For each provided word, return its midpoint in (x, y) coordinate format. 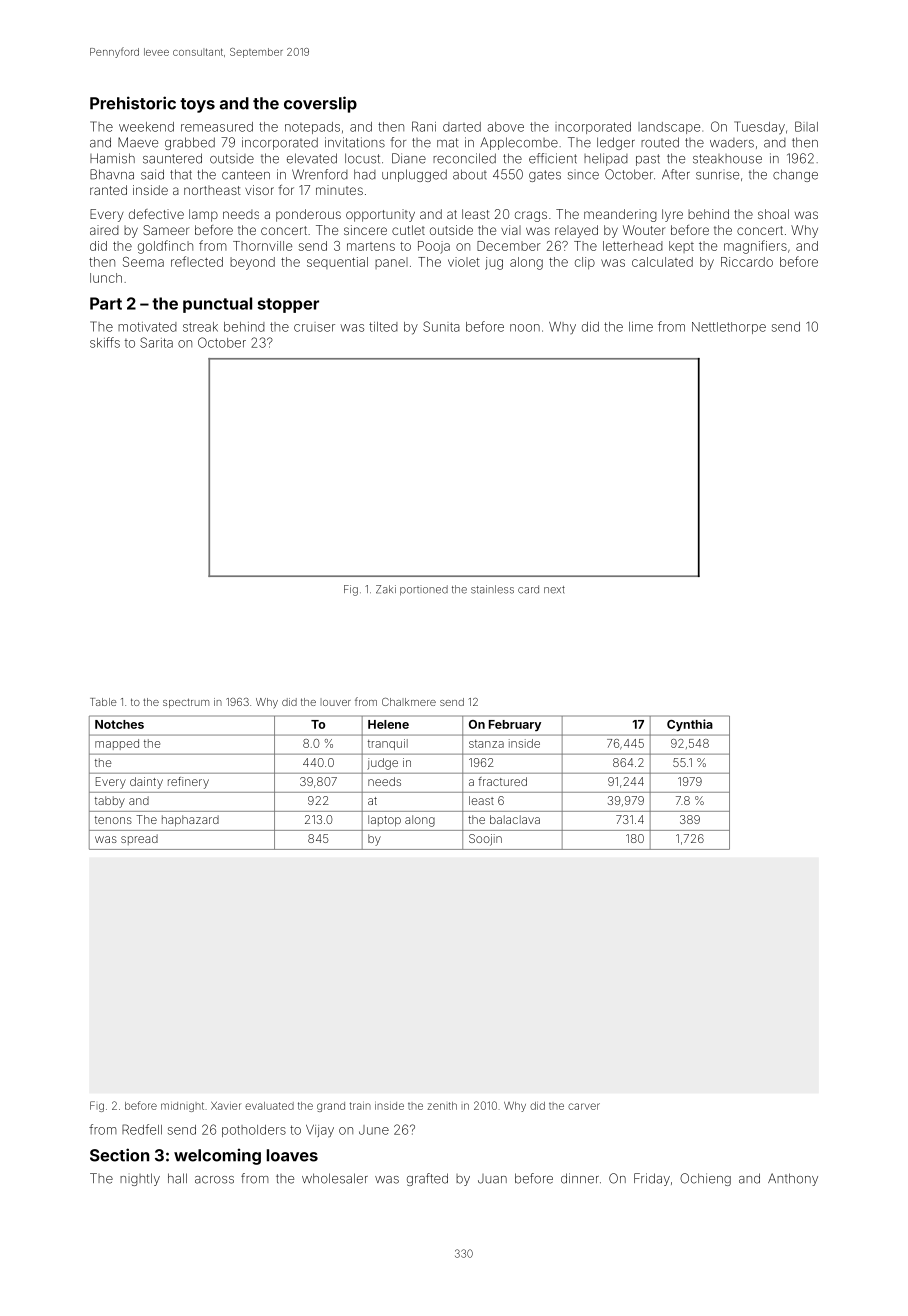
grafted (427, 1179)
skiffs (105, 342)
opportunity (380, 215)
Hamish (112, 158)
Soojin (485, 840)
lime (641, 327)
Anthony (793, 1179)
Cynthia (690, 725)
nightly (140, 1179)
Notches (119, 724)
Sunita (441, 326)
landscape (669, 128)
